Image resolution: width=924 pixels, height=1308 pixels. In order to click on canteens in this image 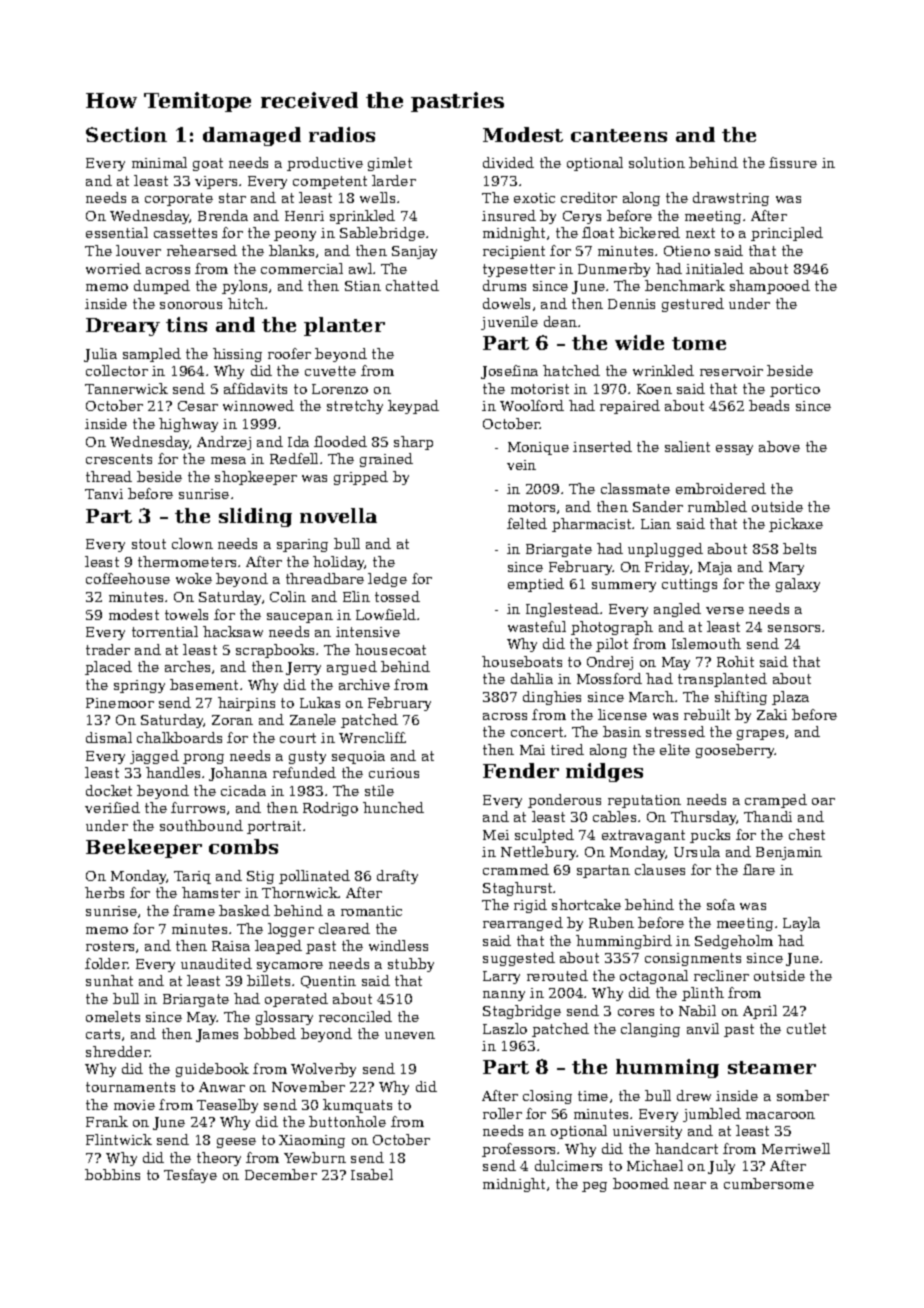, I will do `click(619, 135)`.
